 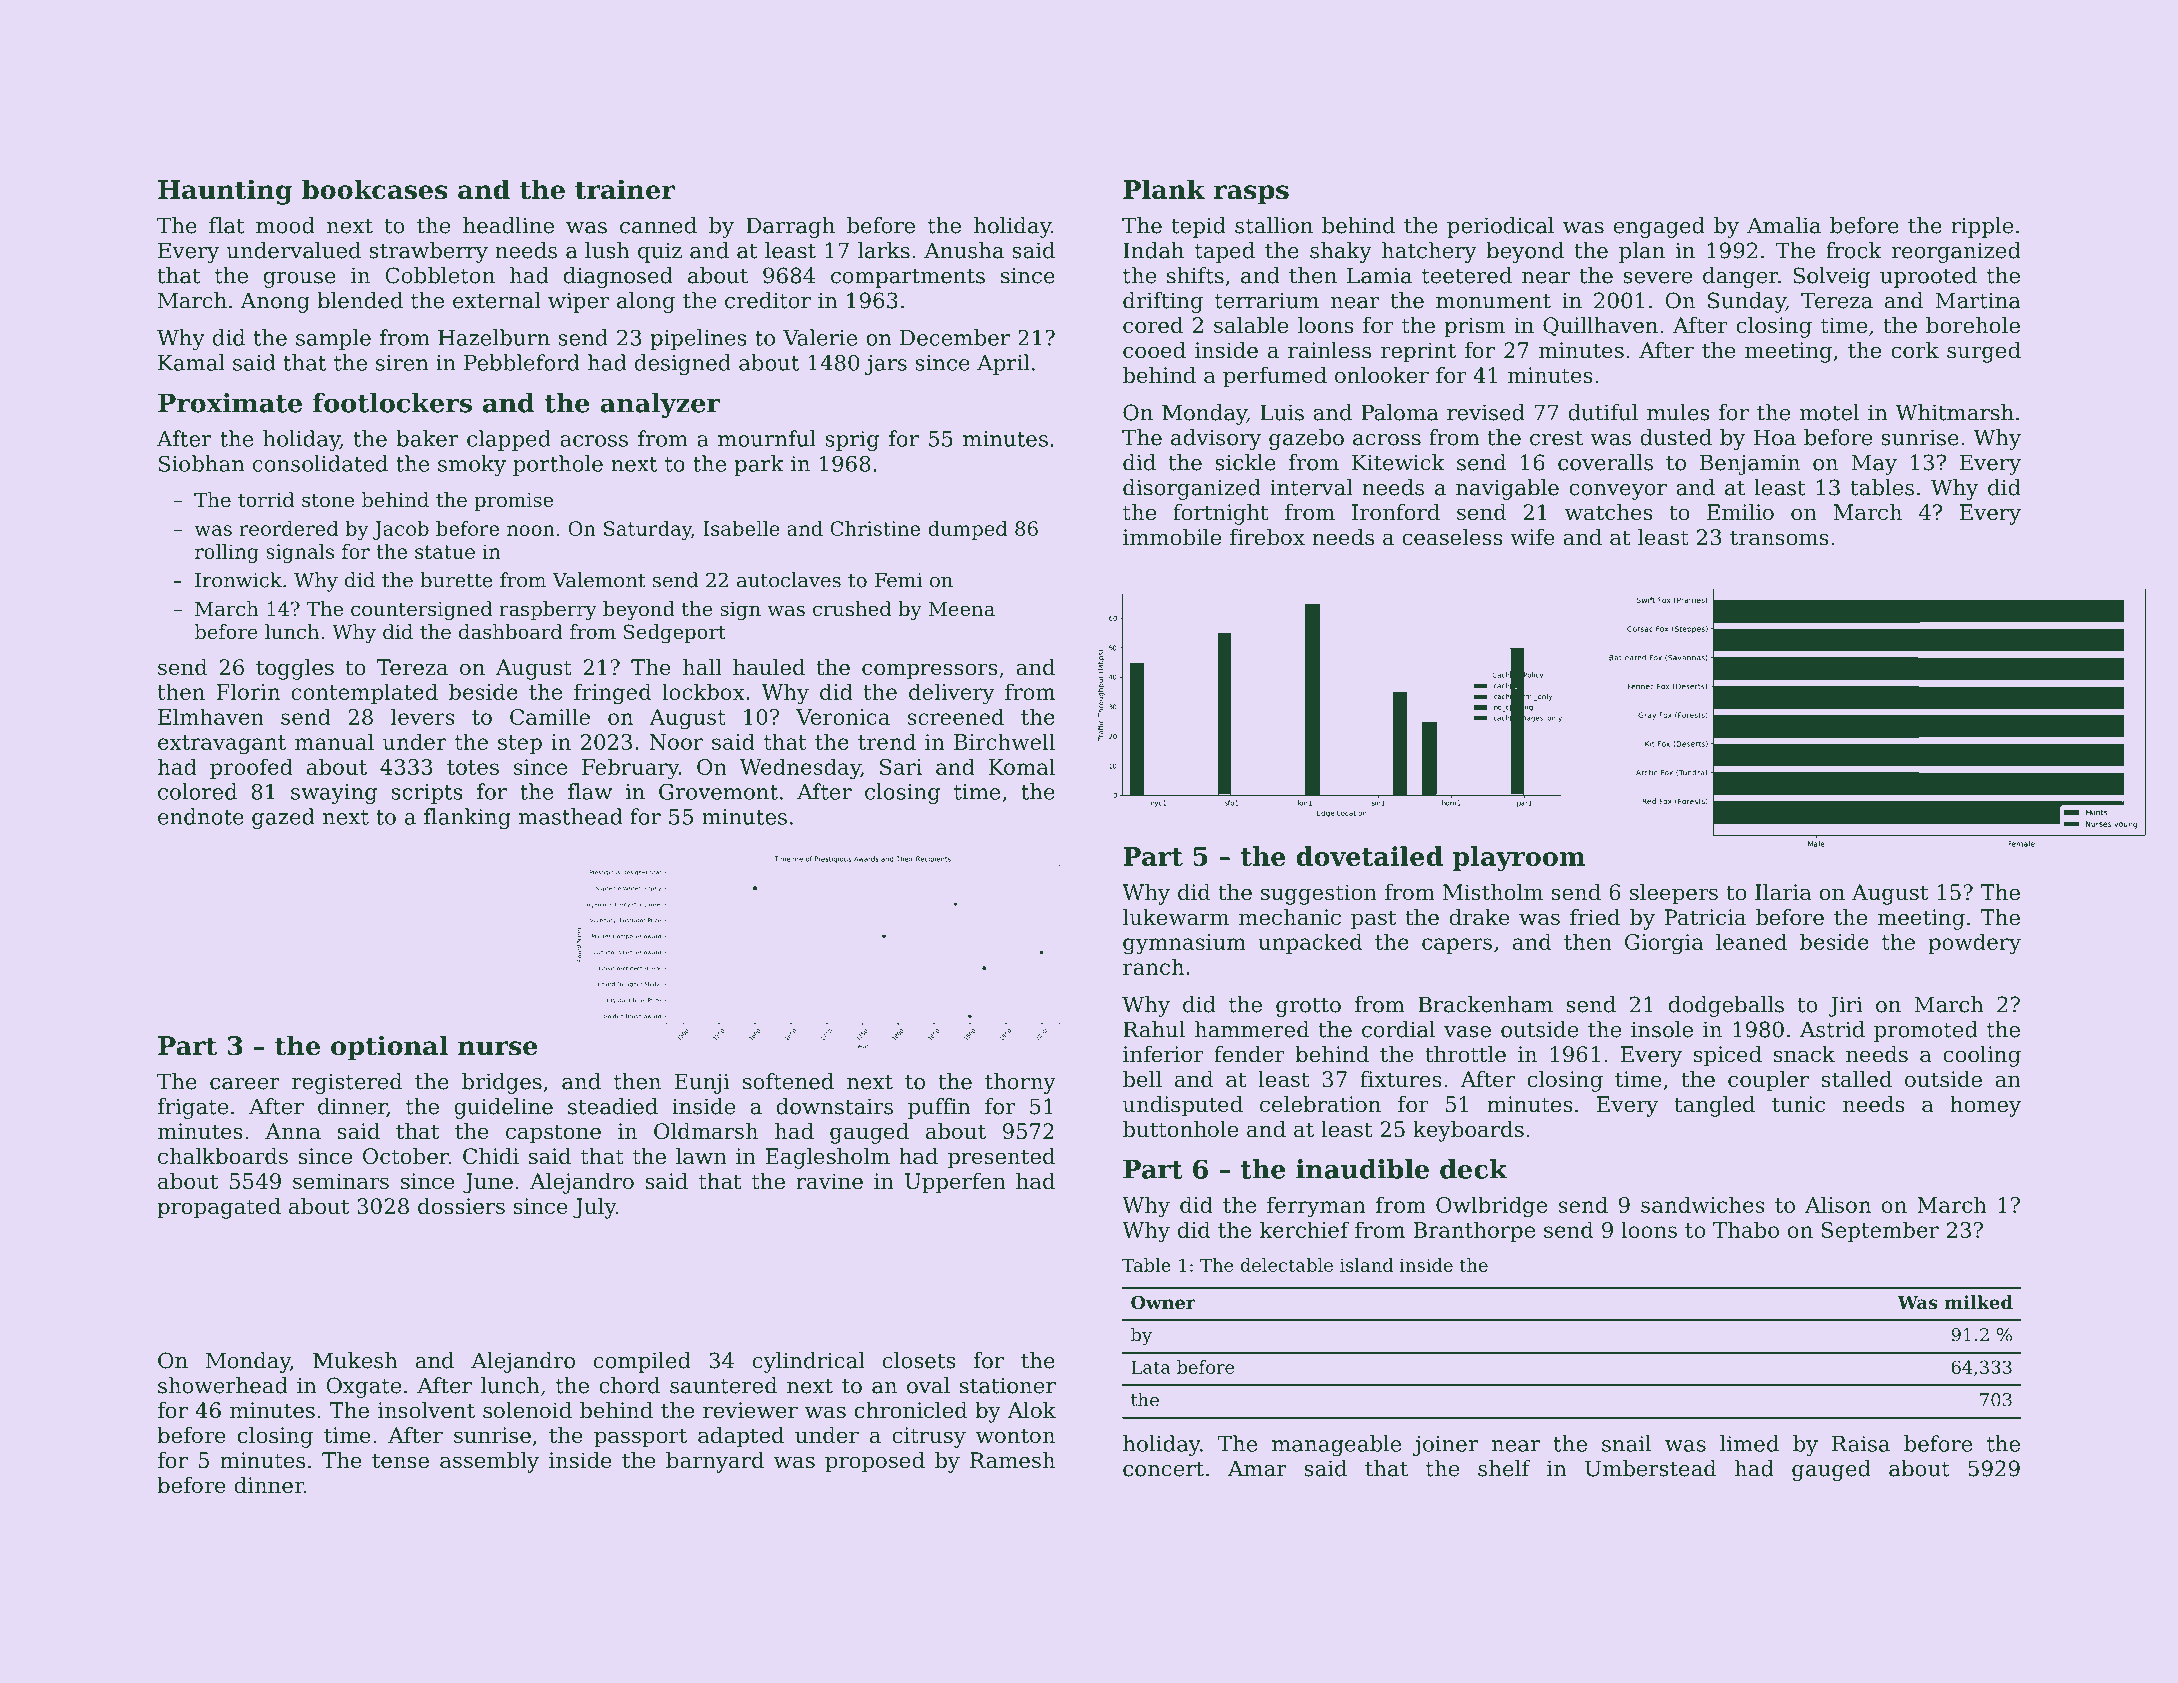 I want to click on concert, so click(x=1163, y=1469).
